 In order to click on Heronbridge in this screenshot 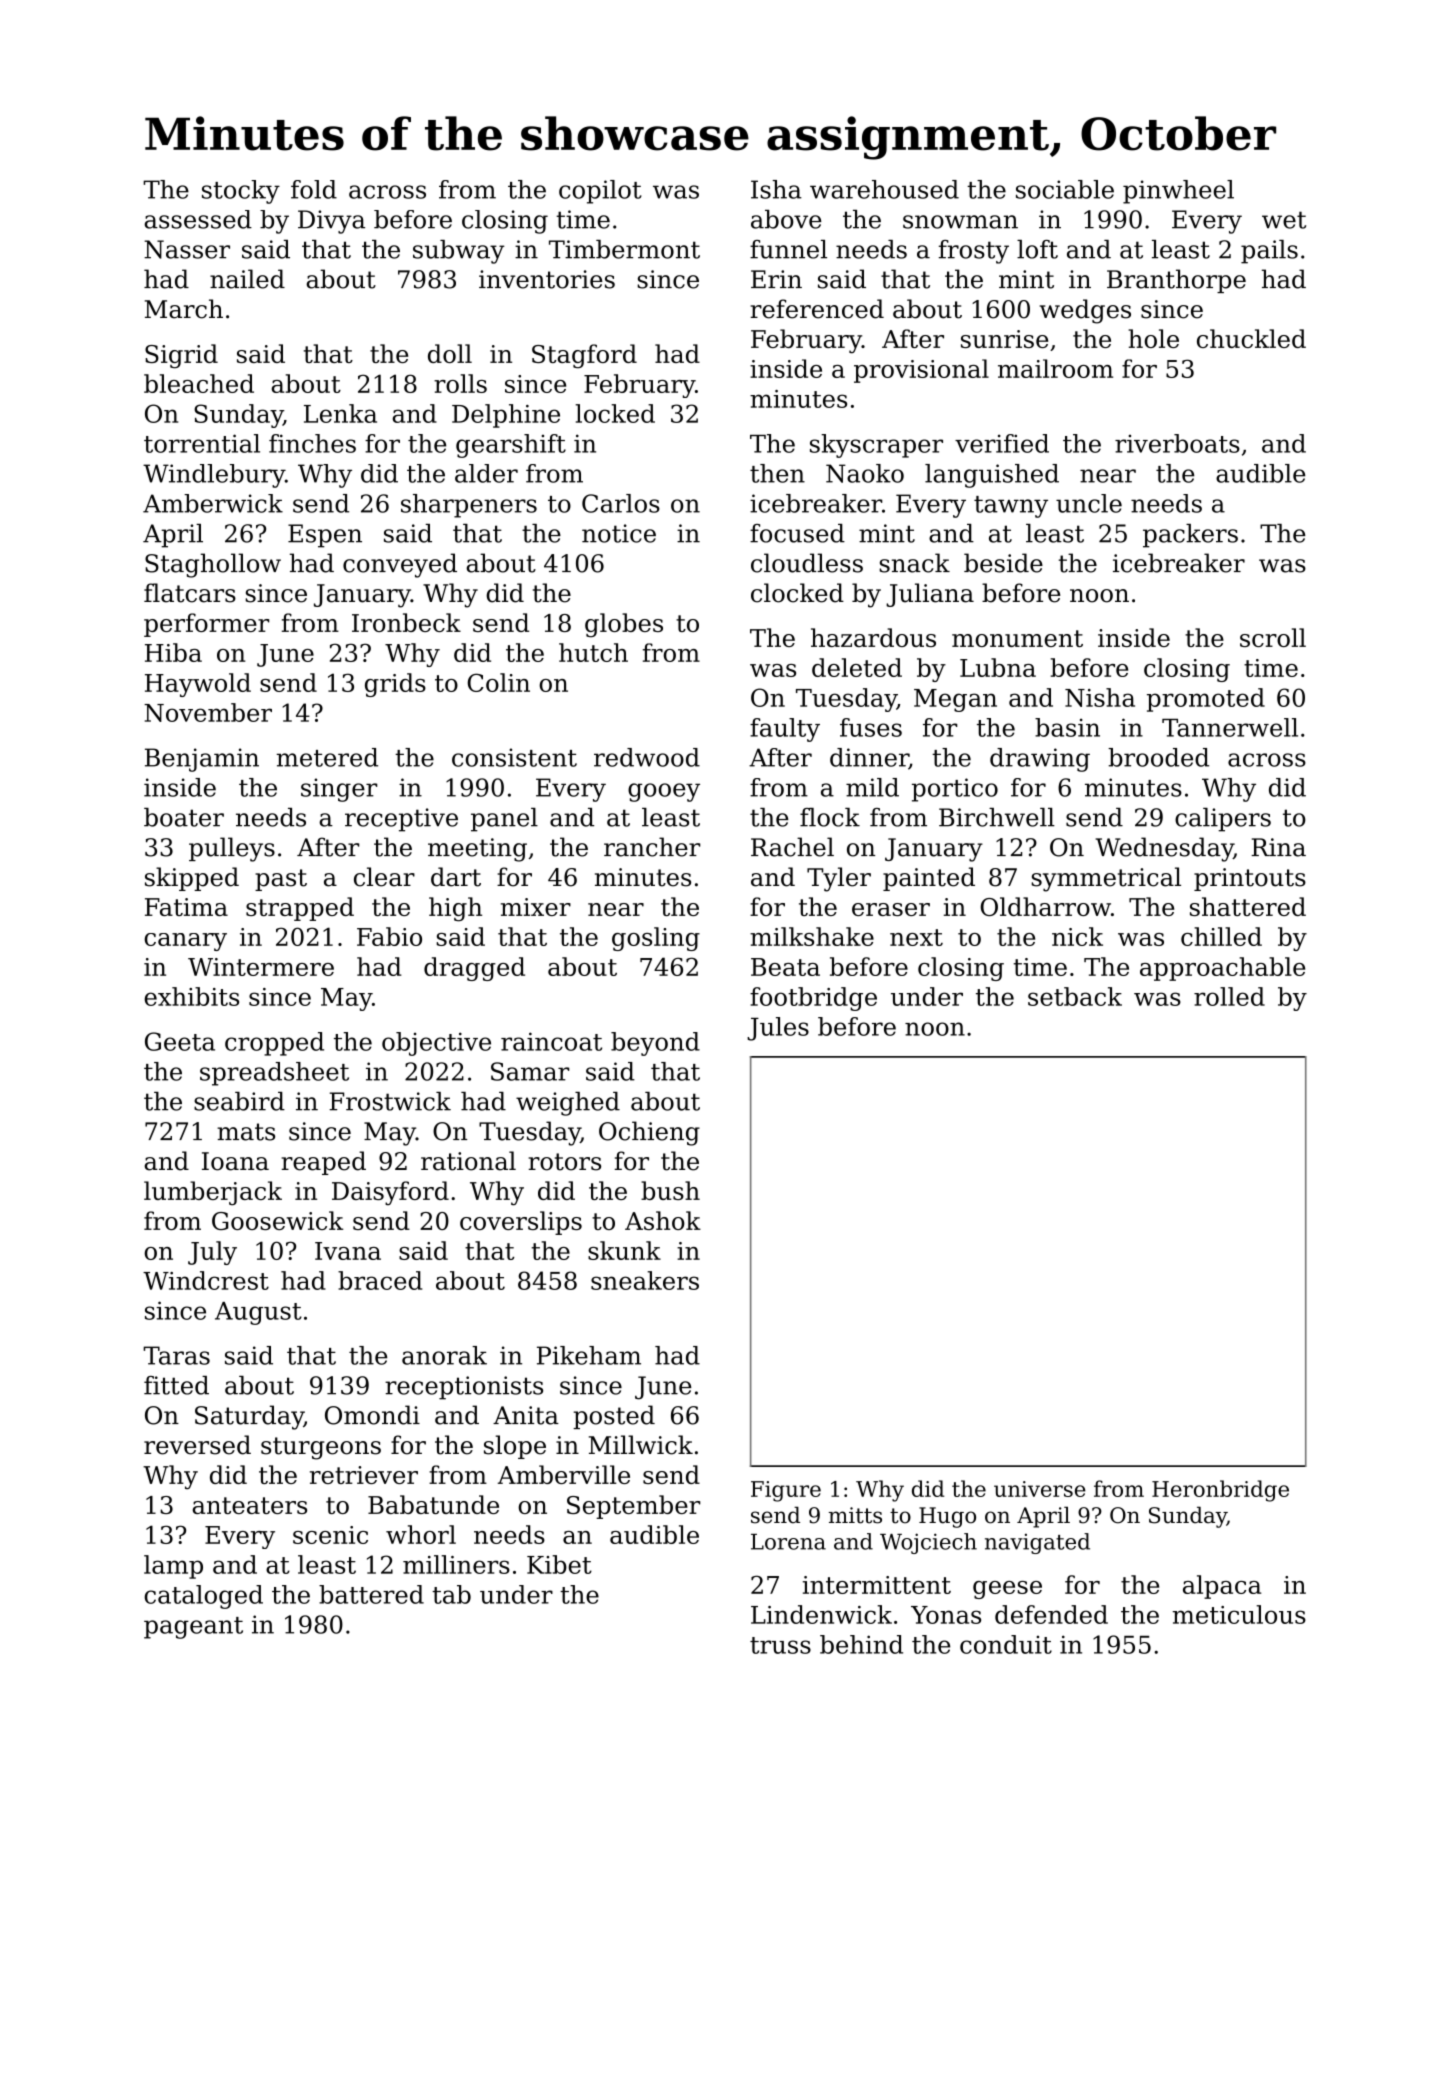, I will do `click(1220, 1491)`.
